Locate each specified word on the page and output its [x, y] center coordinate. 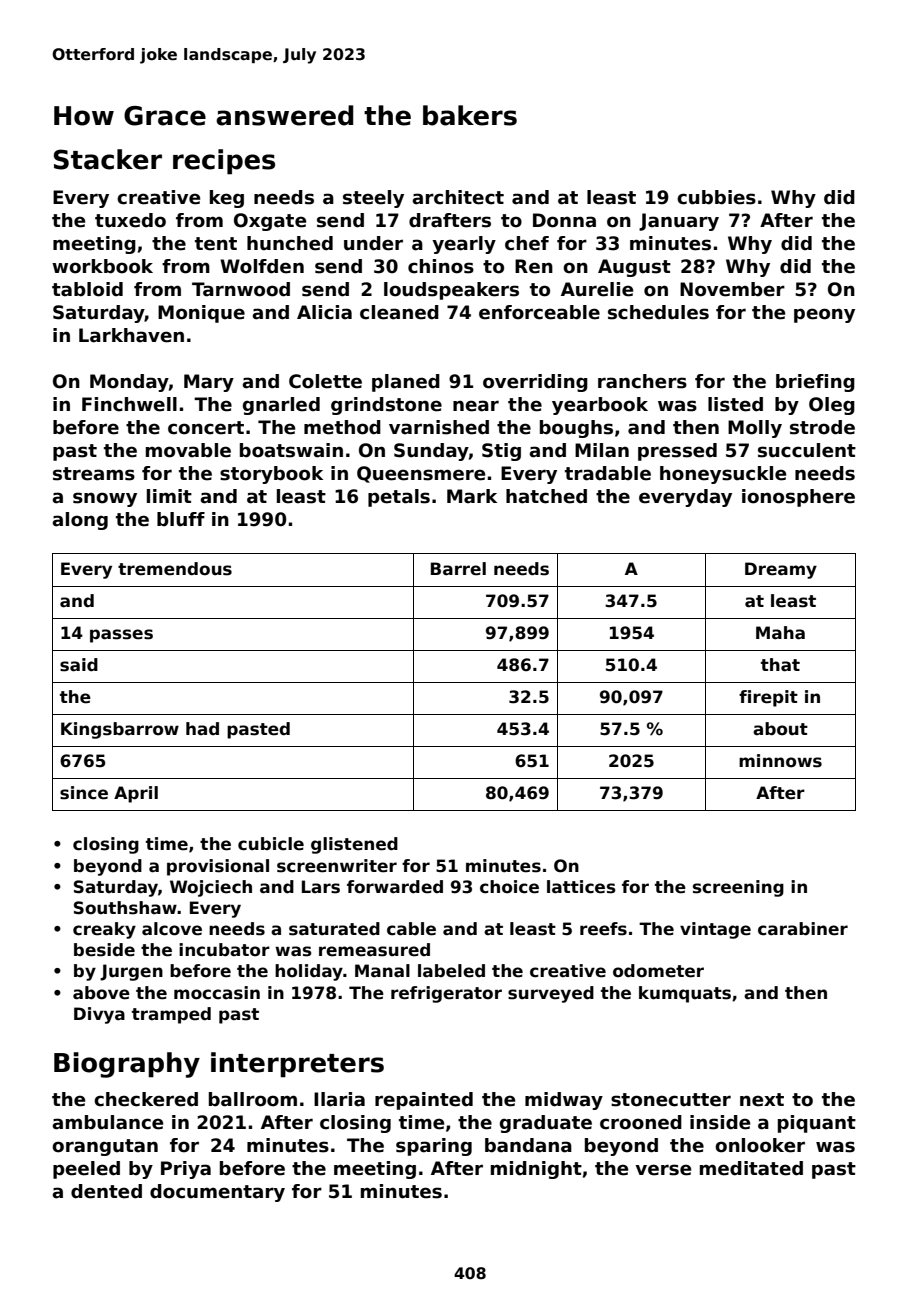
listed [735, 404]
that [780, 665]
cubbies [716, 197]
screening [738, 888]
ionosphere [798, 498]
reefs [603, 929]
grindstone [386, 406]
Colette [325, 381]
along [80, 521]
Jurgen [131, 972]
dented [106, 1191]
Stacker [108, 159]
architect [458, 197]
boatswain [291, 450]
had [202, 728]
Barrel [458, 569]
